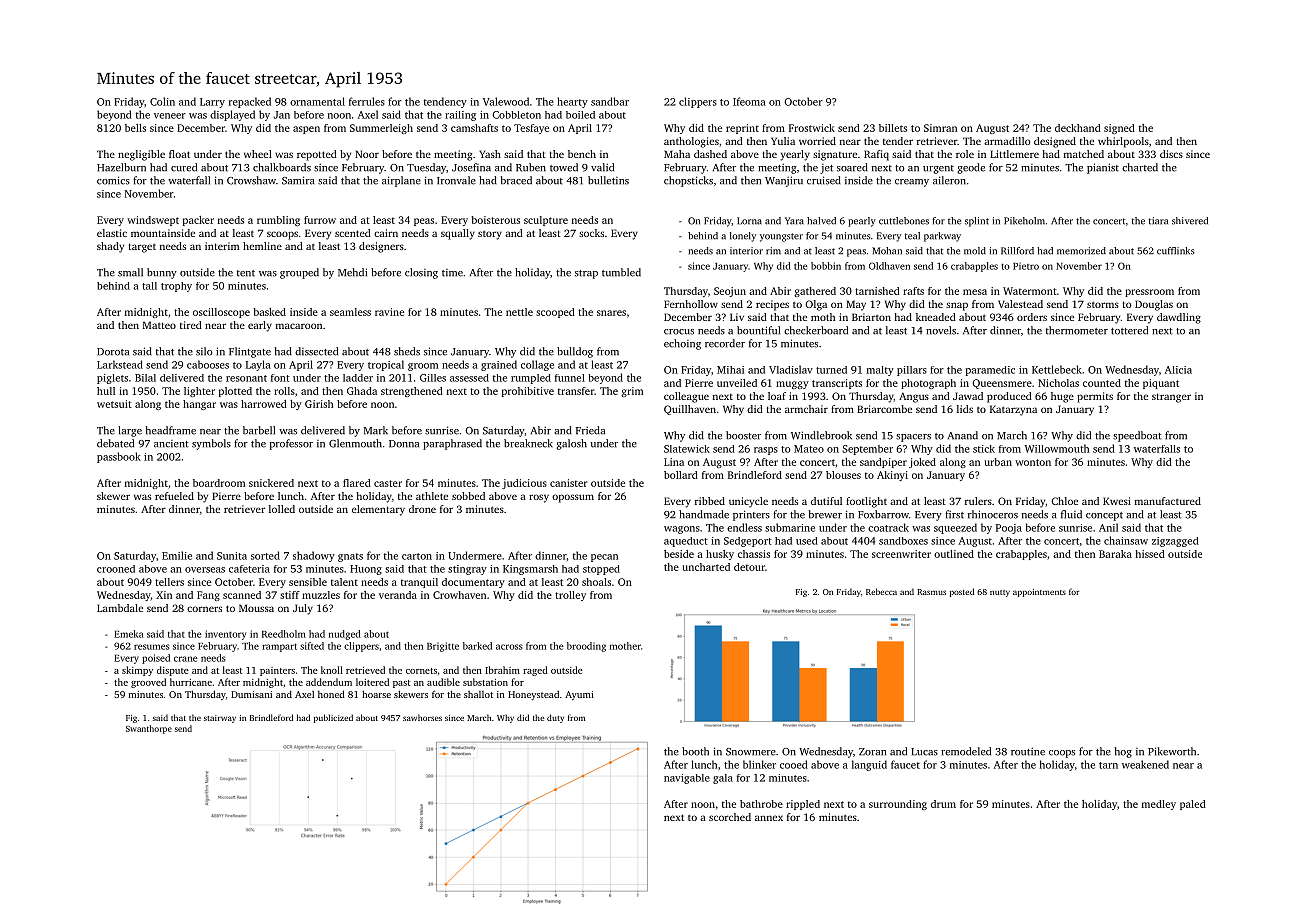 The width and height of the image is (1308, 924). Describe the element at coordinates (1078, 128) in the image. I see `deckhand` at that location.
